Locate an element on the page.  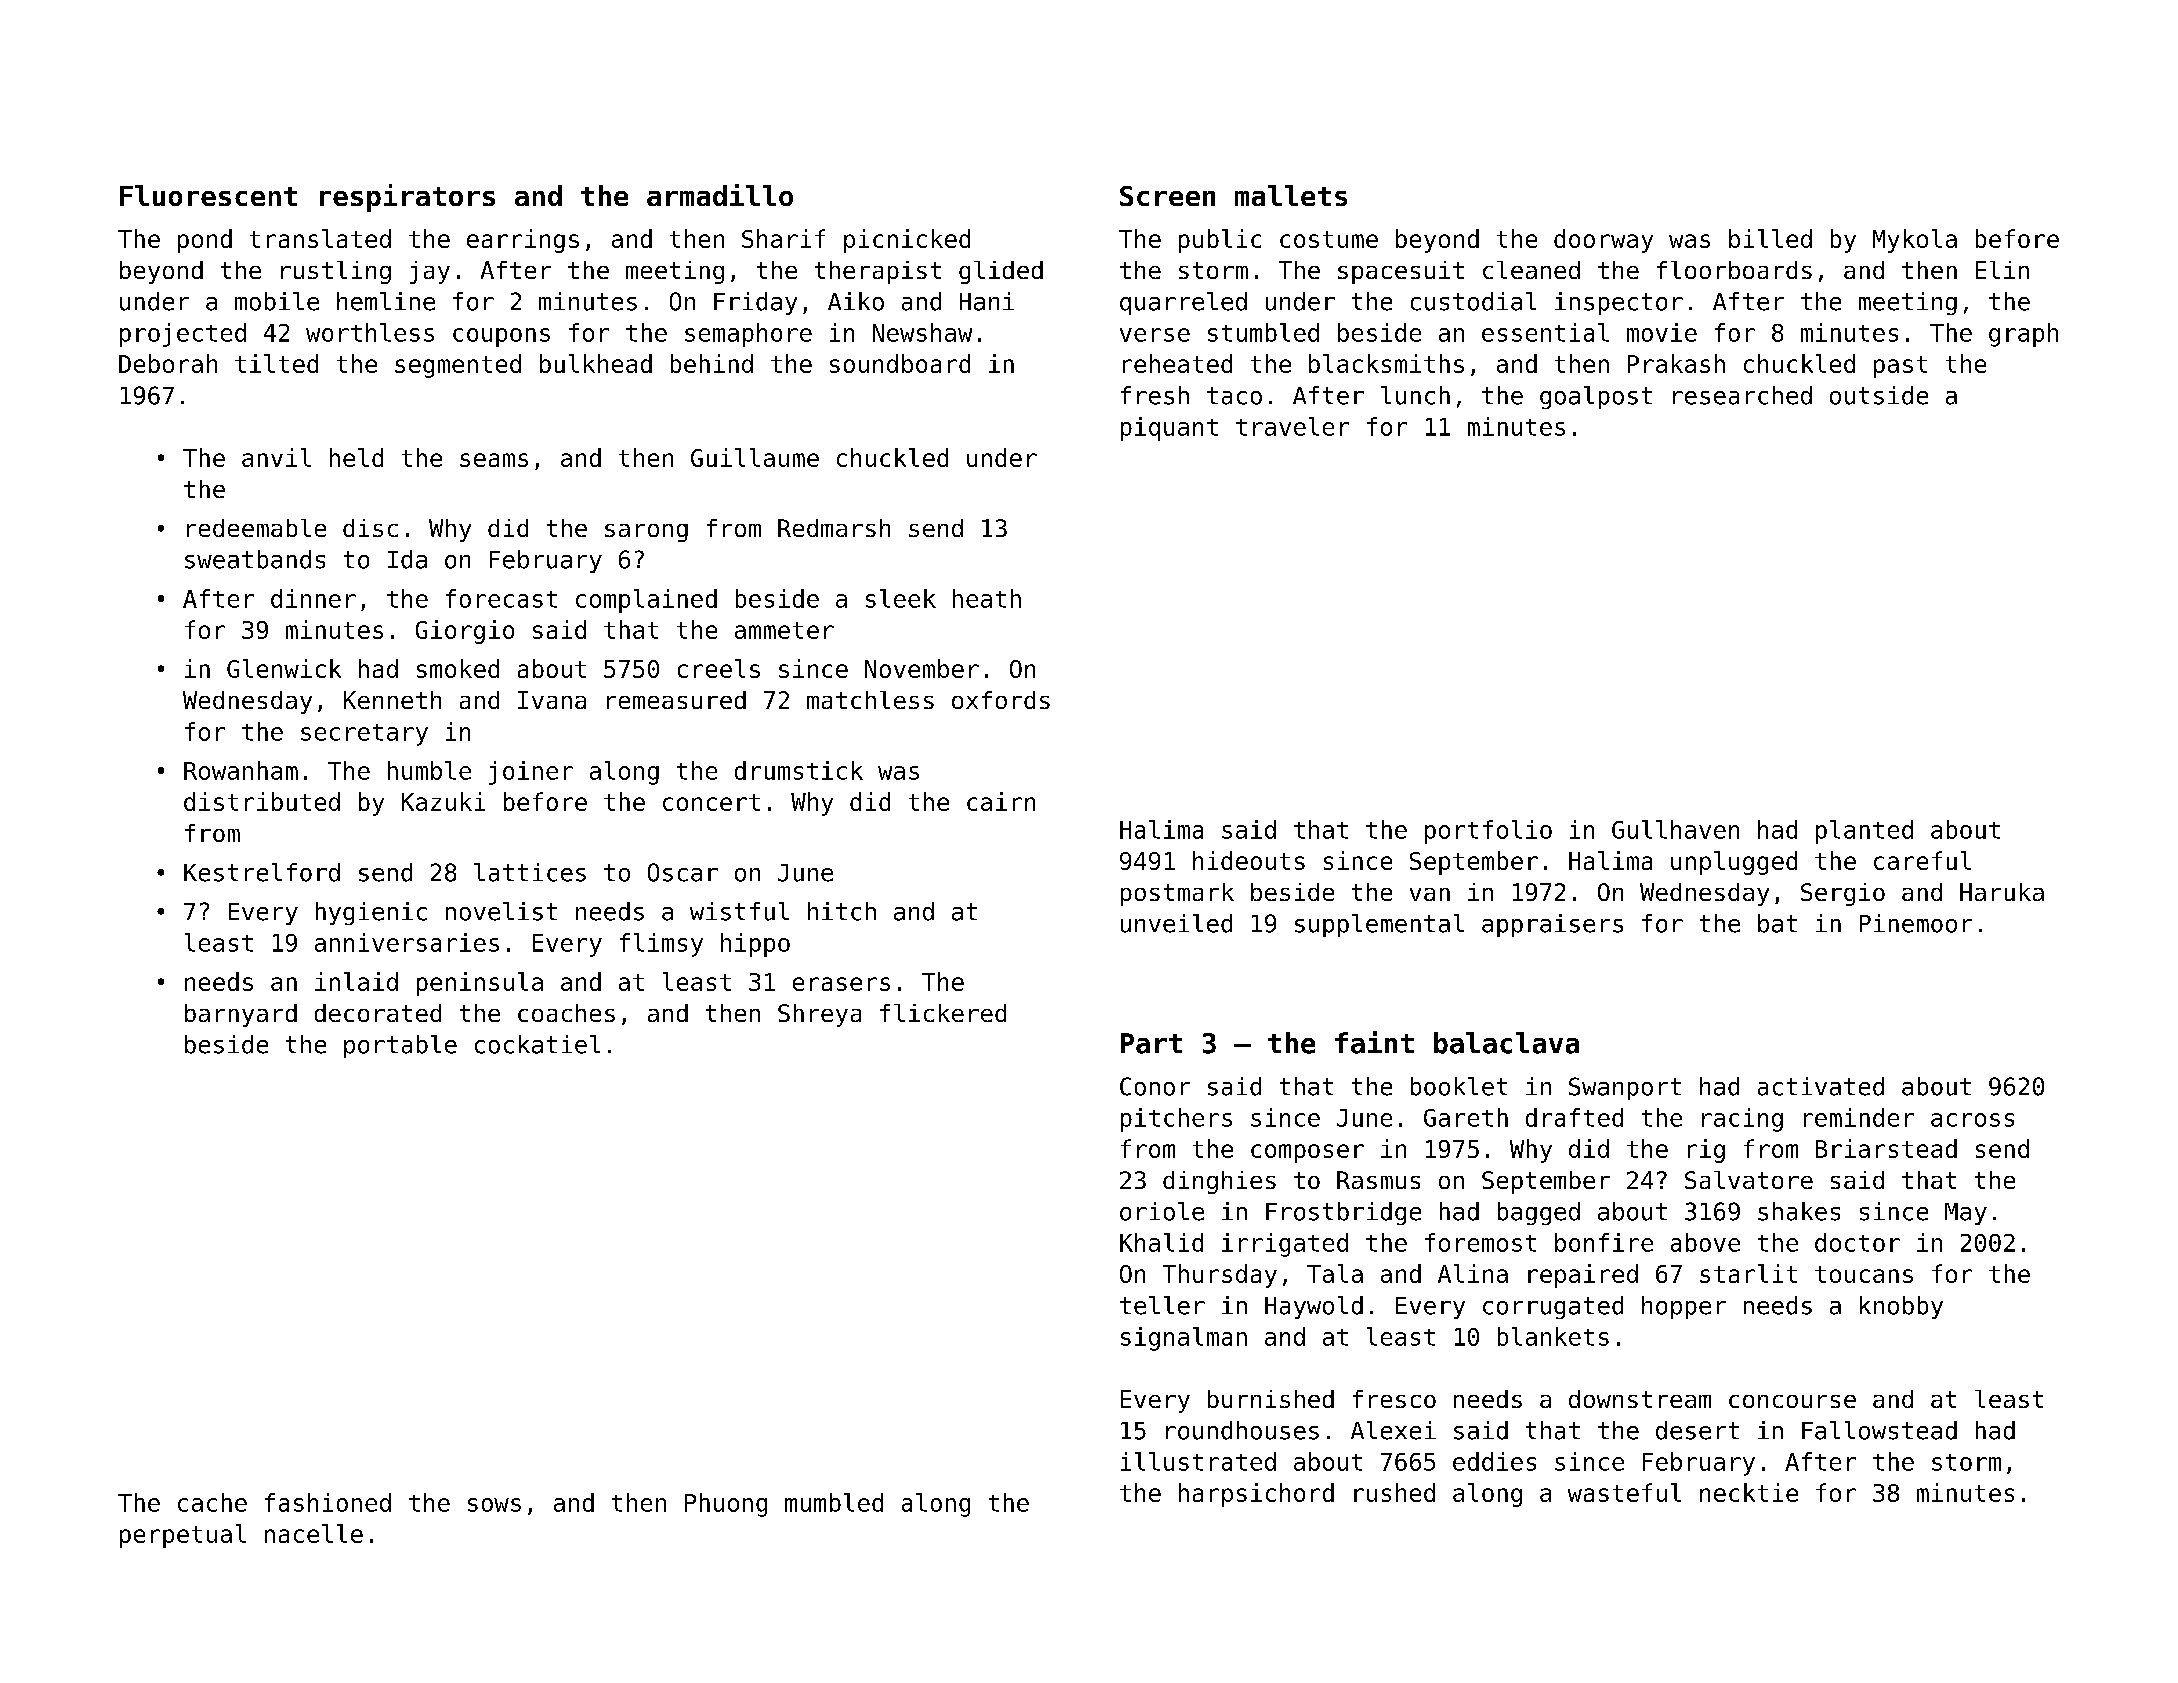
outside is located at coordinates (1879, 395).
